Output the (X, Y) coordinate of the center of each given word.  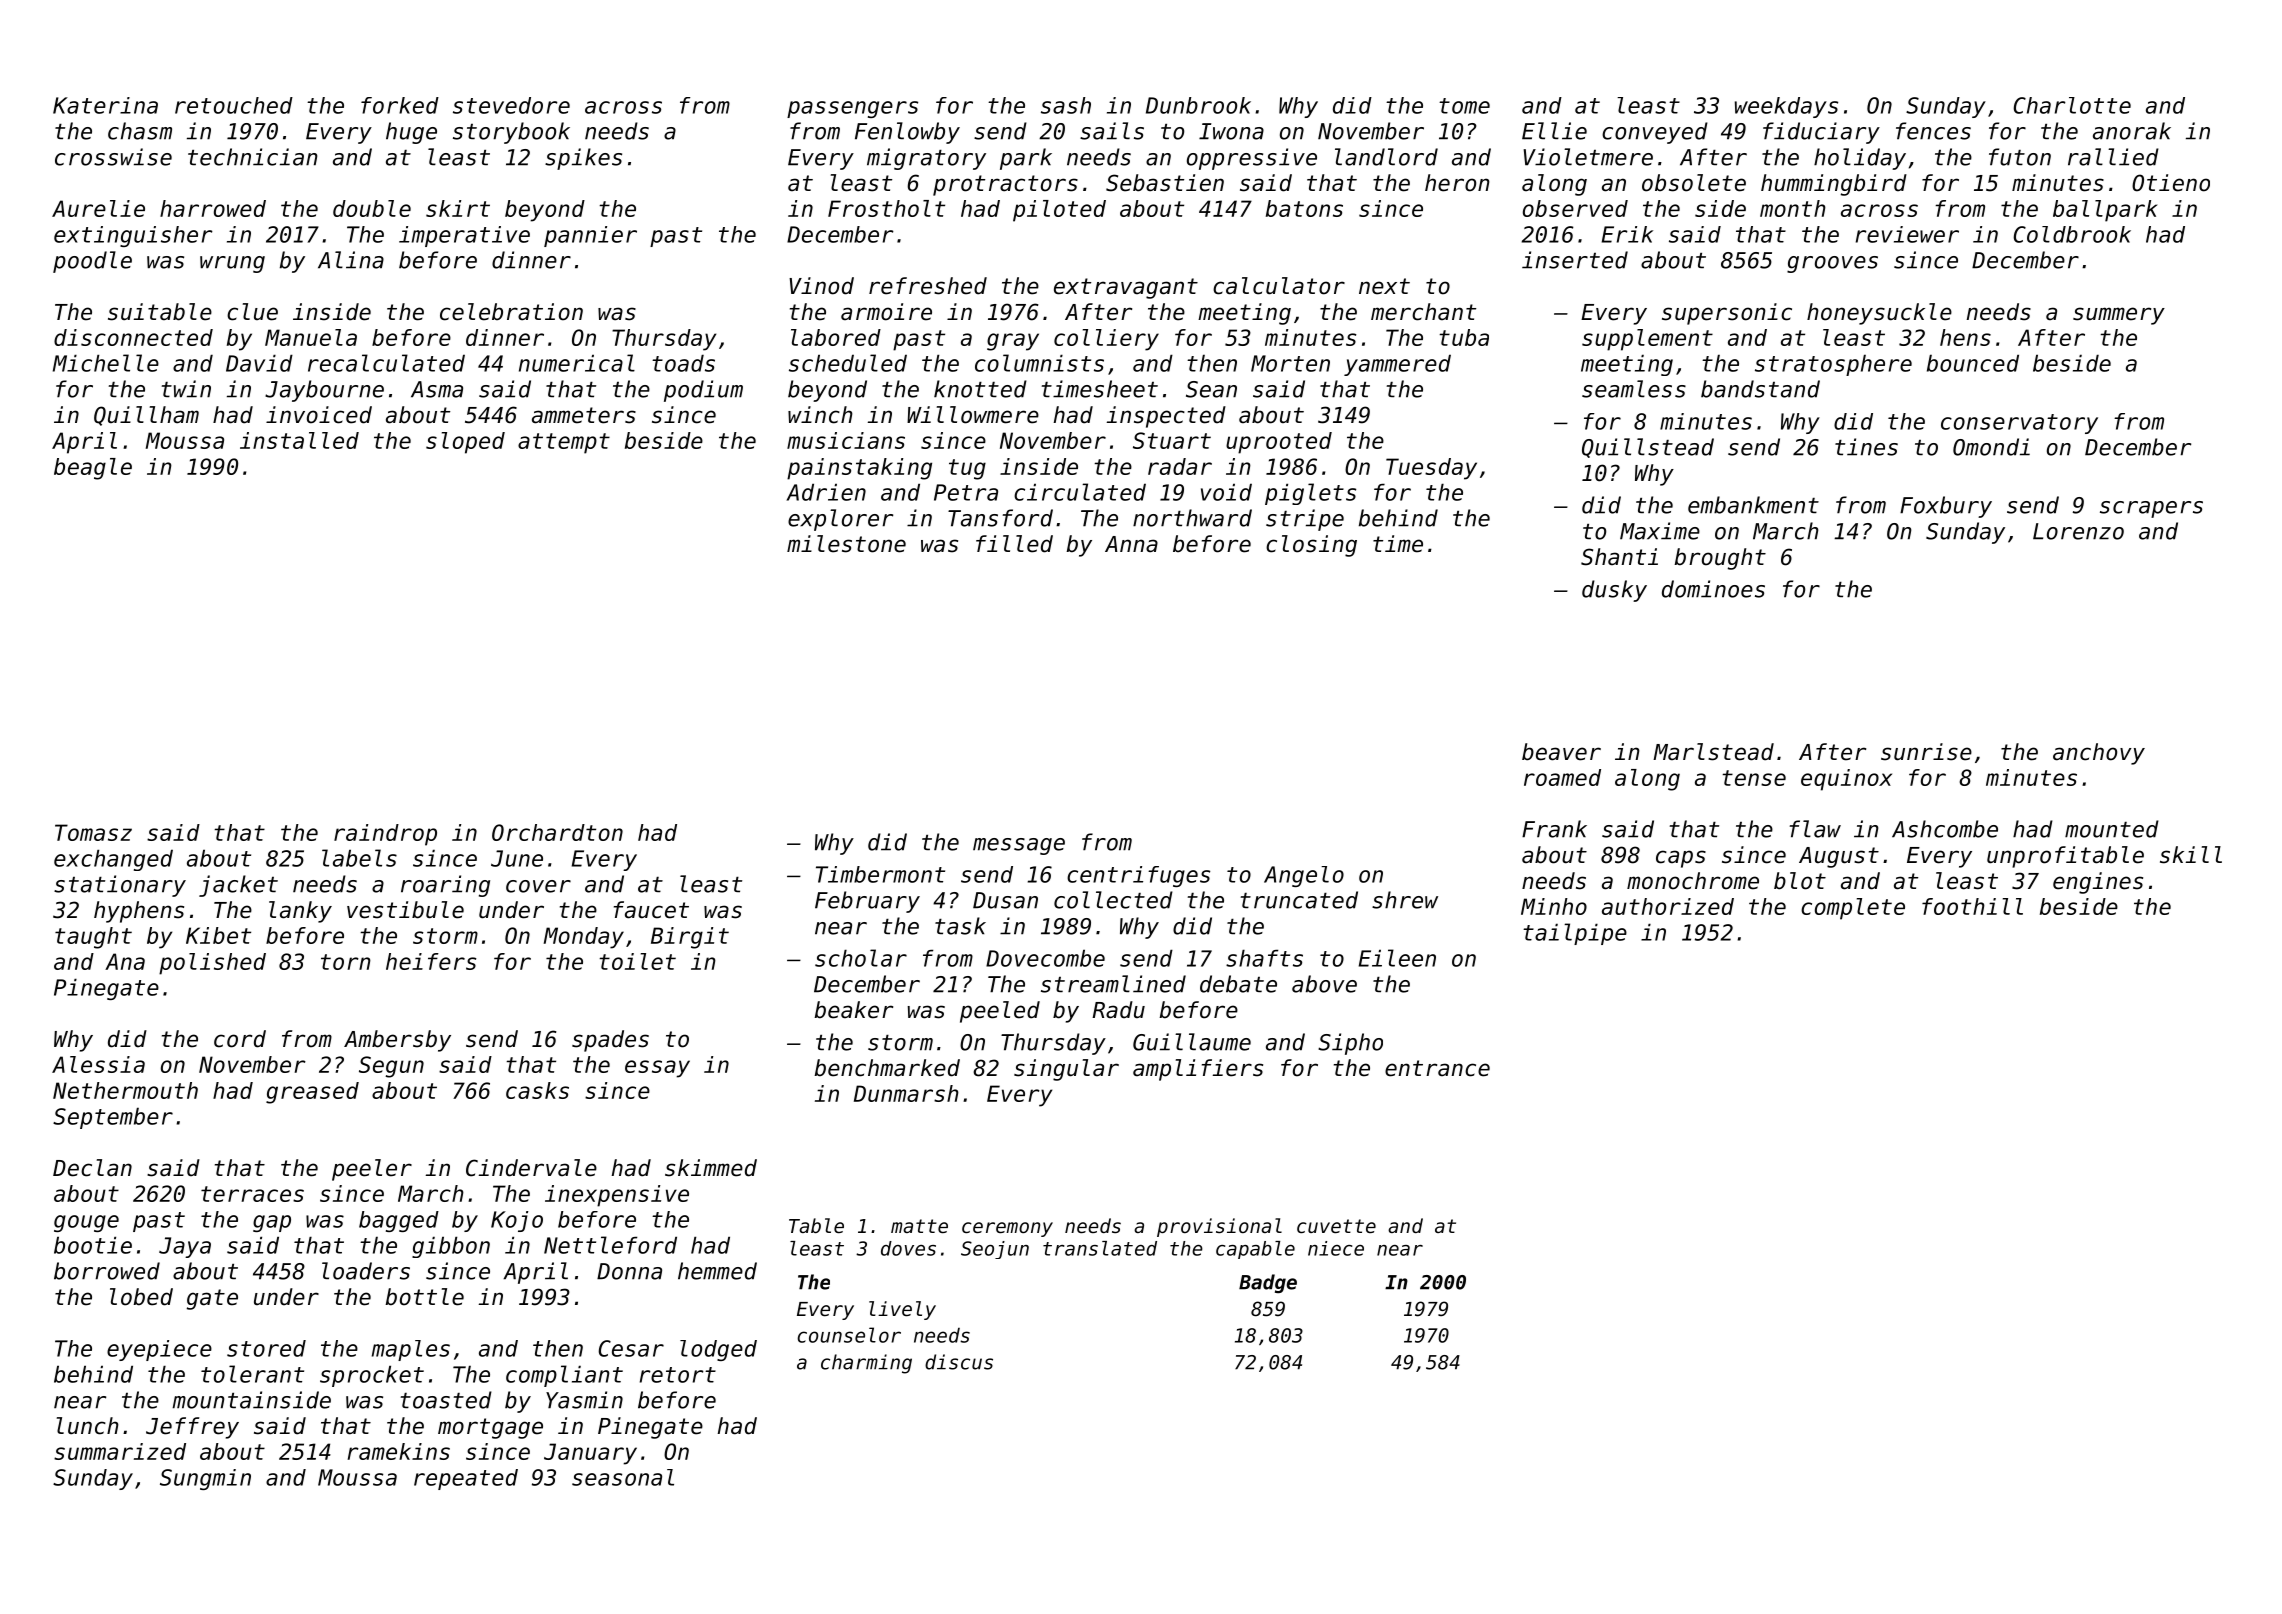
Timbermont (880, 874)
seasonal (623, 1477)
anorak (2132, 131)
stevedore (511, 105)
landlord (1386, 157)
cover (538, 886)
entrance (1437, 1068)
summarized (120, 1451)
